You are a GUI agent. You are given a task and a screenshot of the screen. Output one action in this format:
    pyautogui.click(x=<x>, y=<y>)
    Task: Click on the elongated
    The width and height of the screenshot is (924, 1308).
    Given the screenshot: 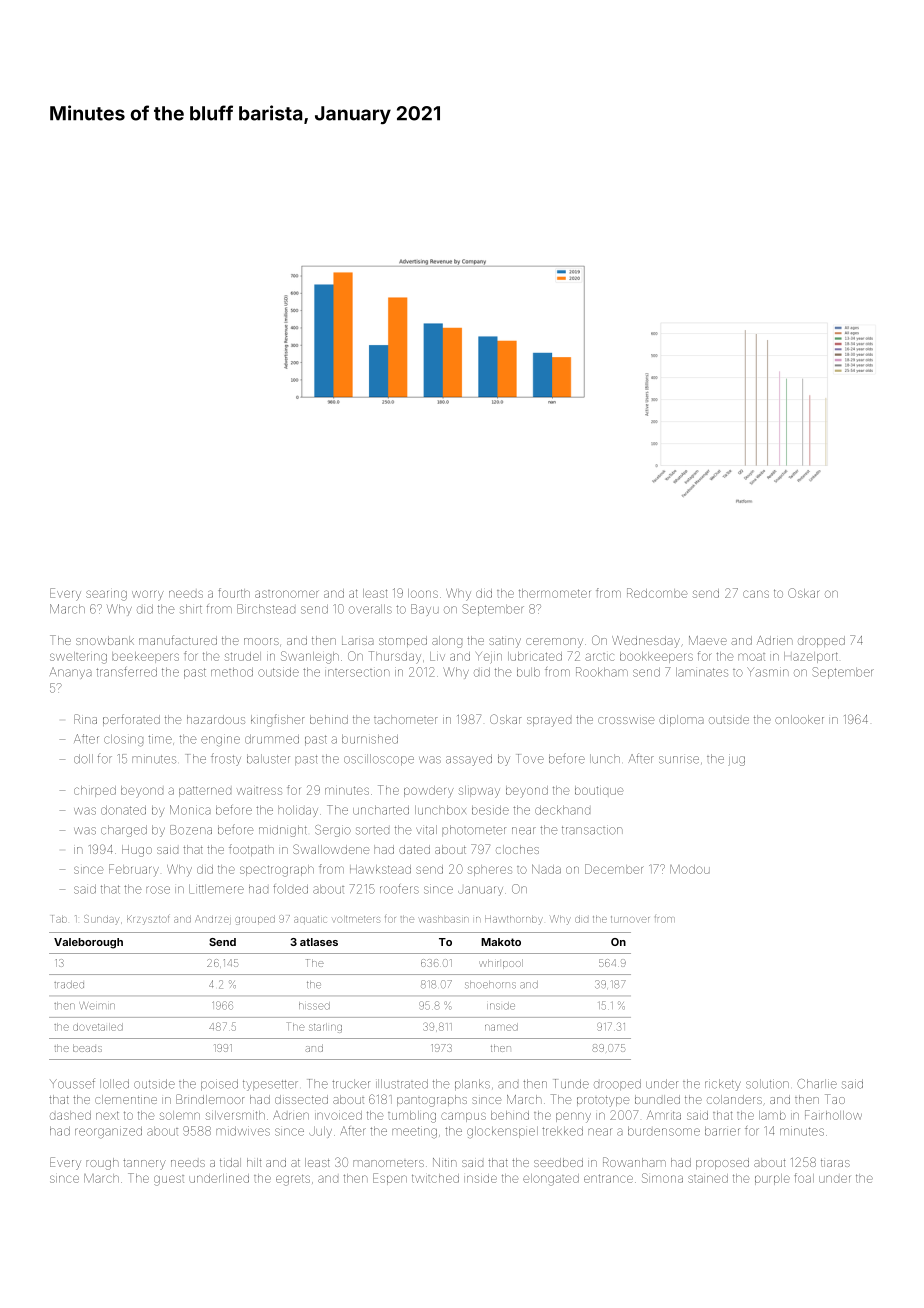 What is the action you would take?
    pyautogui.click(x=551, y=1180)
